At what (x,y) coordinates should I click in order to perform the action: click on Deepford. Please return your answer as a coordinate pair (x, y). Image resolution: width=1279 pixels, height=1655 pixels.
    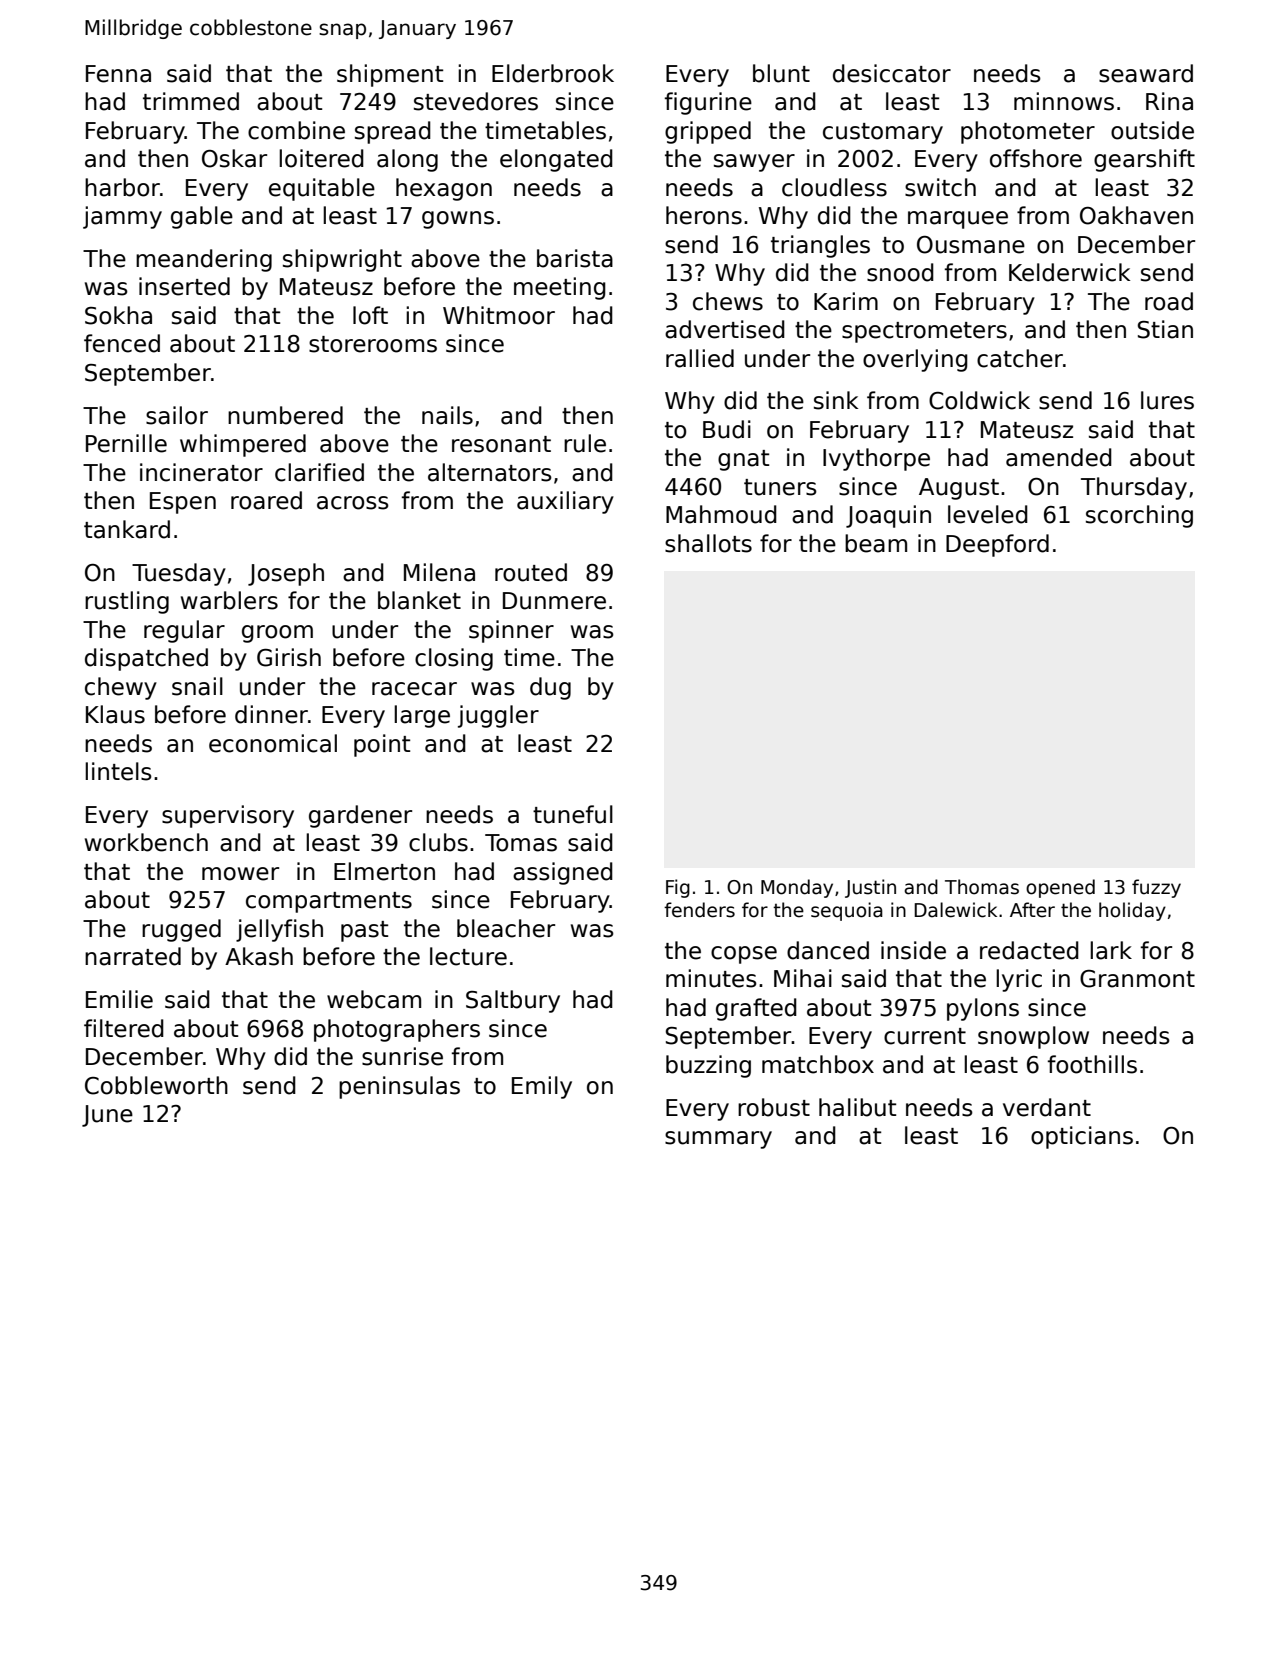
    Looking at the image, I should click on (997, 545).
